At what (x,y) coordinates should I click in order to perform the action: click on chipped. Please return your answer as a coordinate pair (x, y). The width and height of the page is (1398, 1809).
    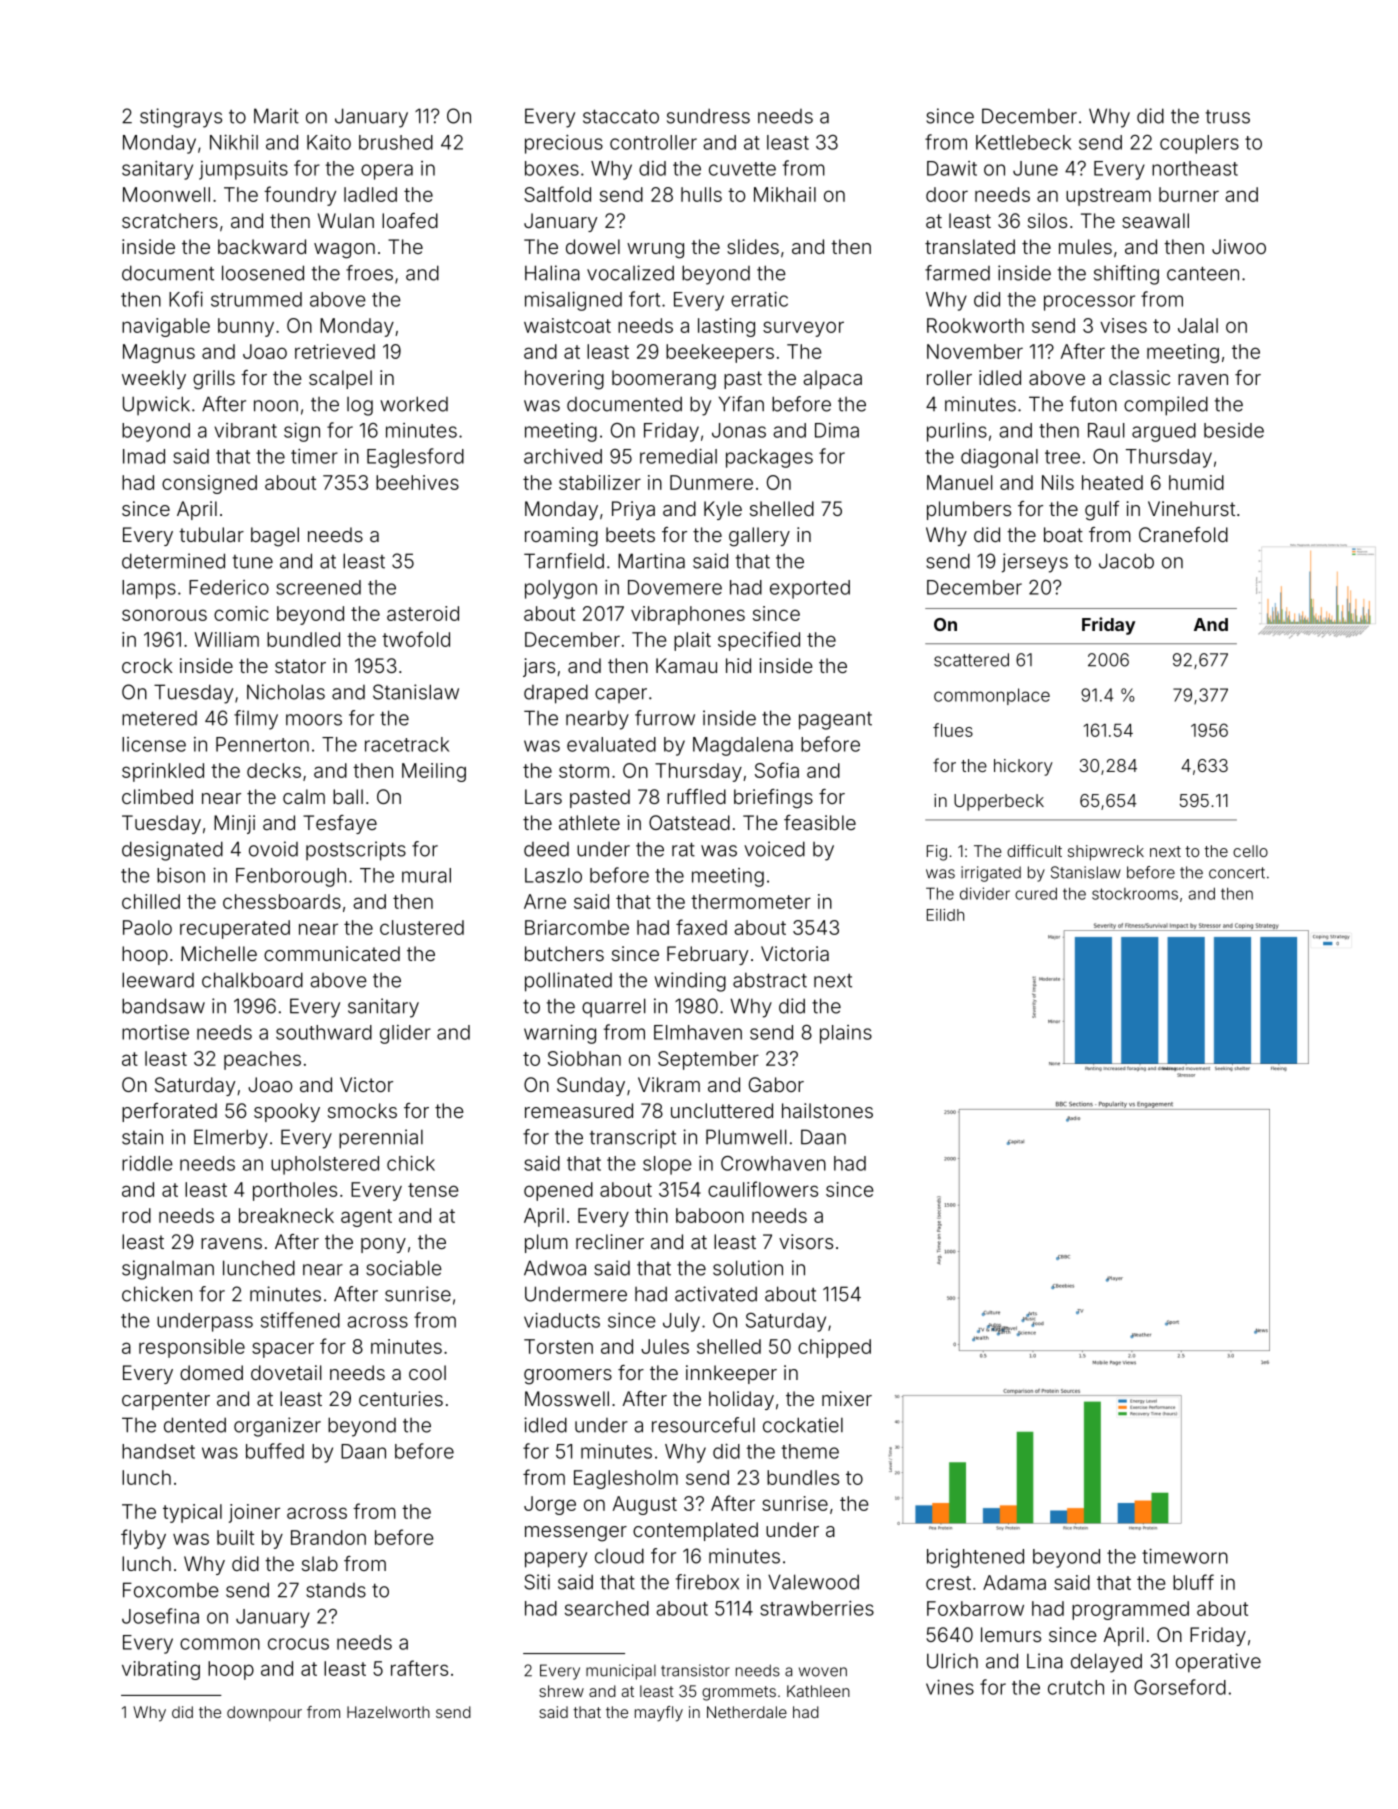
    Looking at the image, I should click on (834, 1348).
